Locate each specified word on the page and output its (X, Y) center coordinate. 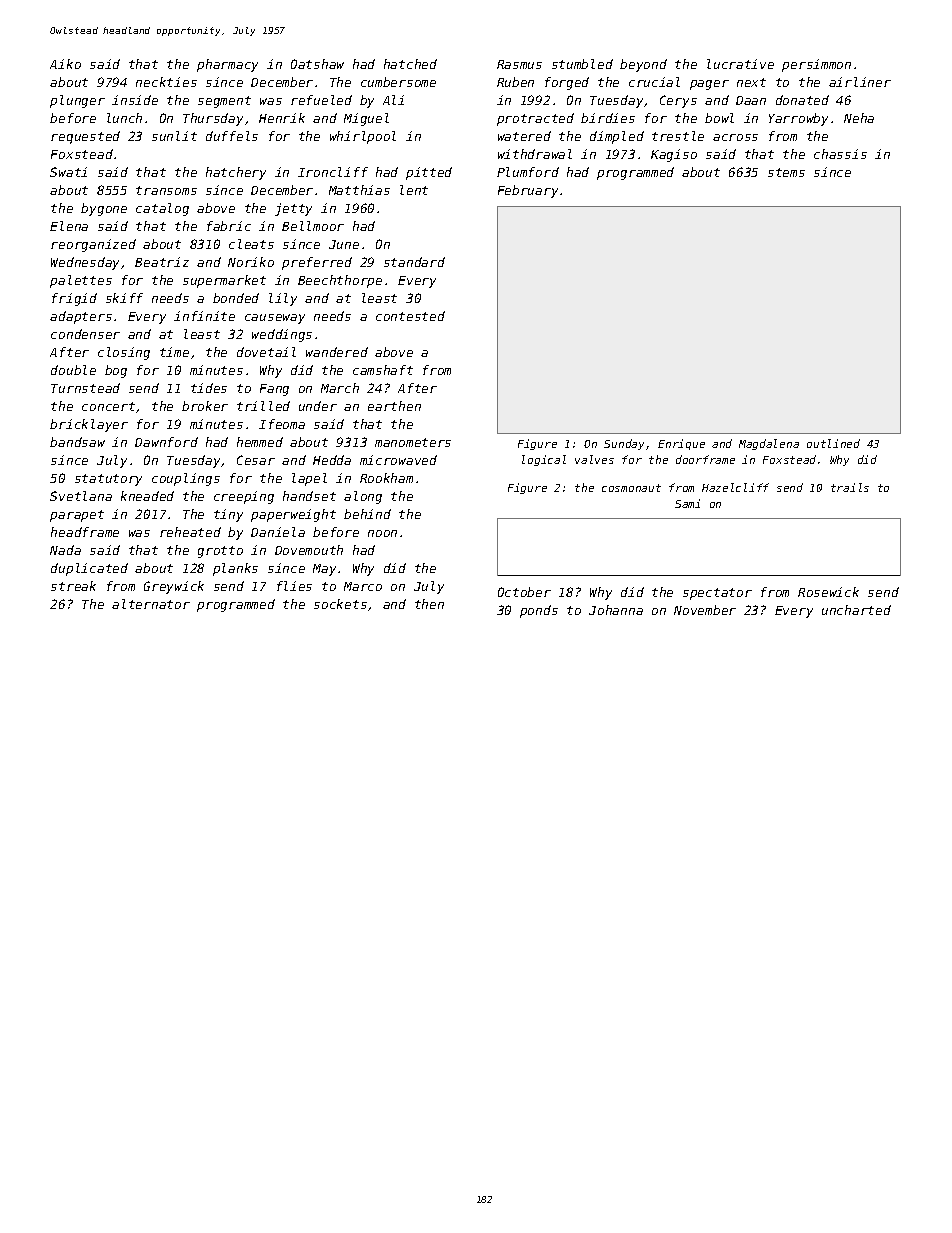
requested (85, 137)
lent (414, 190)
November (705, 610)
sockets (340, 604)
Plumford (528, 172)
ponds (539, 611)
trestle (678, 136)
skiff (124, 298)
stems (786, 172)
